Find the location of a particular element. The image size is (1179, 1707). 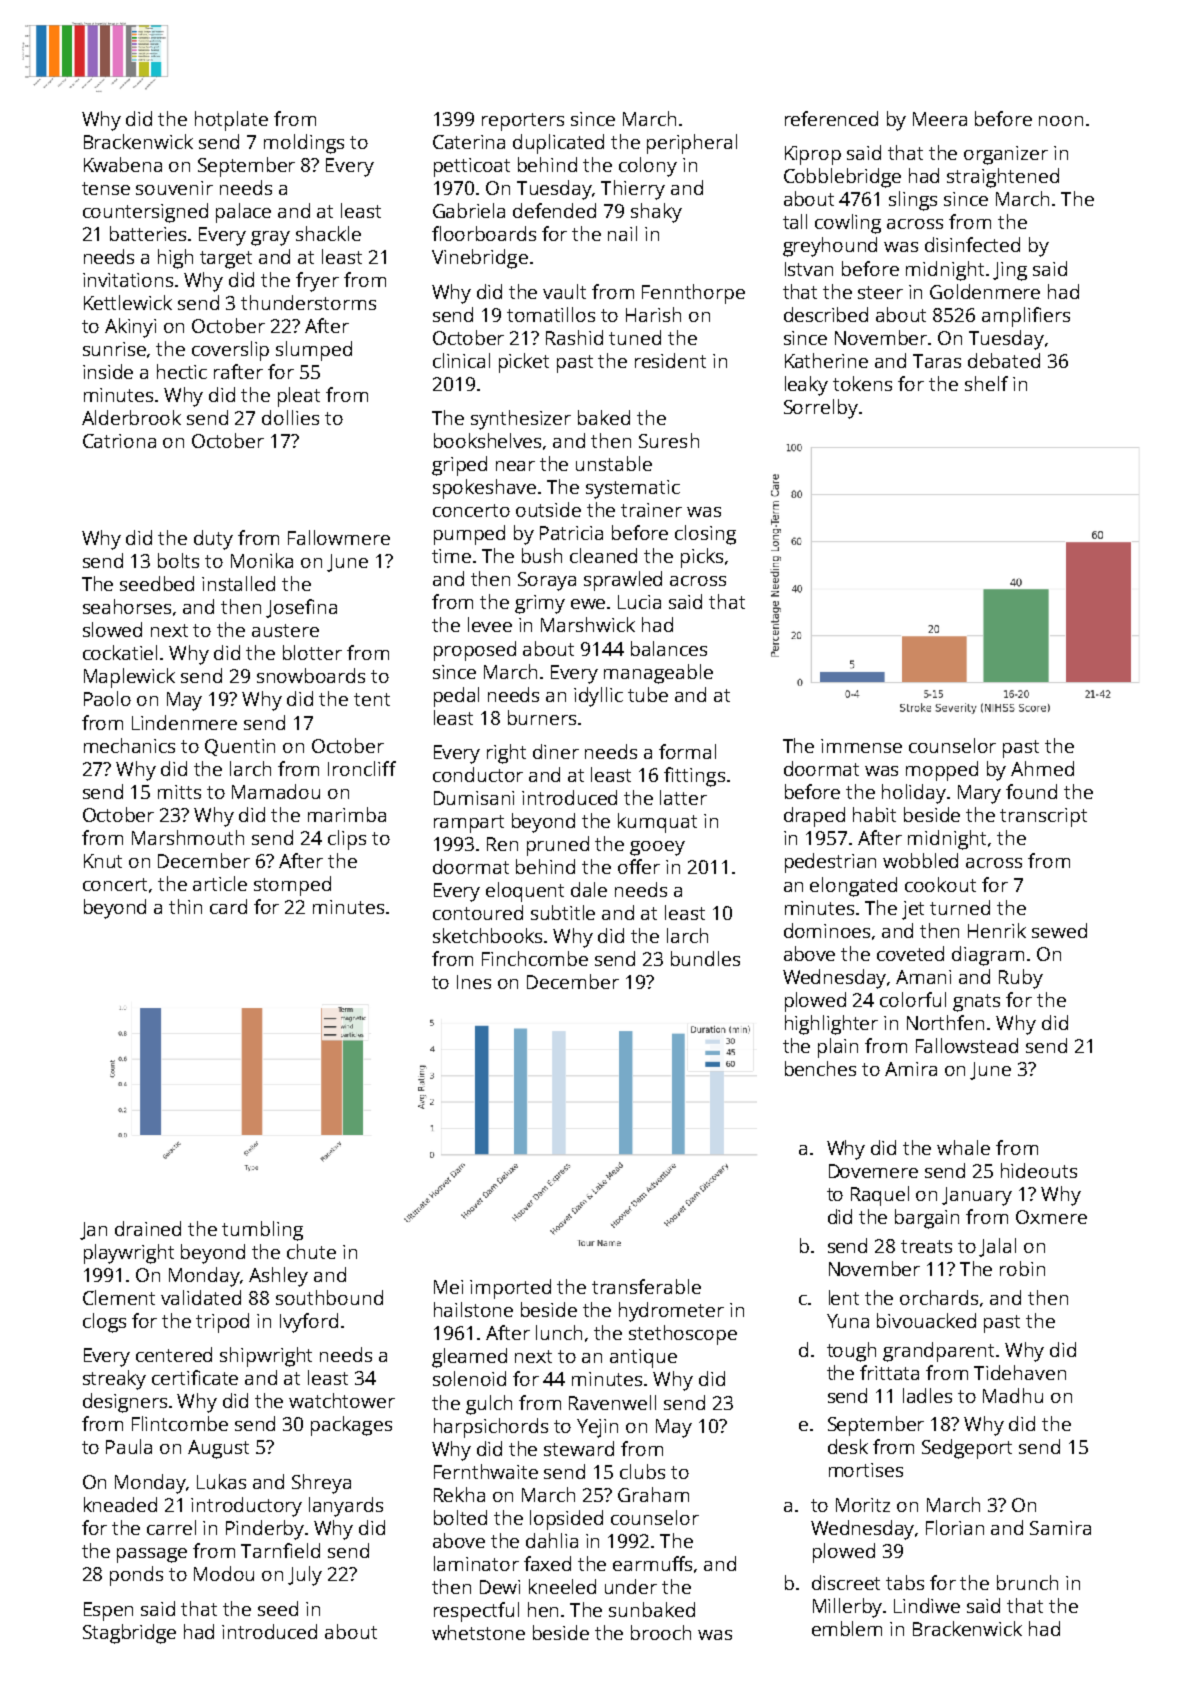

referenced is located at coordinates (831, 118).
